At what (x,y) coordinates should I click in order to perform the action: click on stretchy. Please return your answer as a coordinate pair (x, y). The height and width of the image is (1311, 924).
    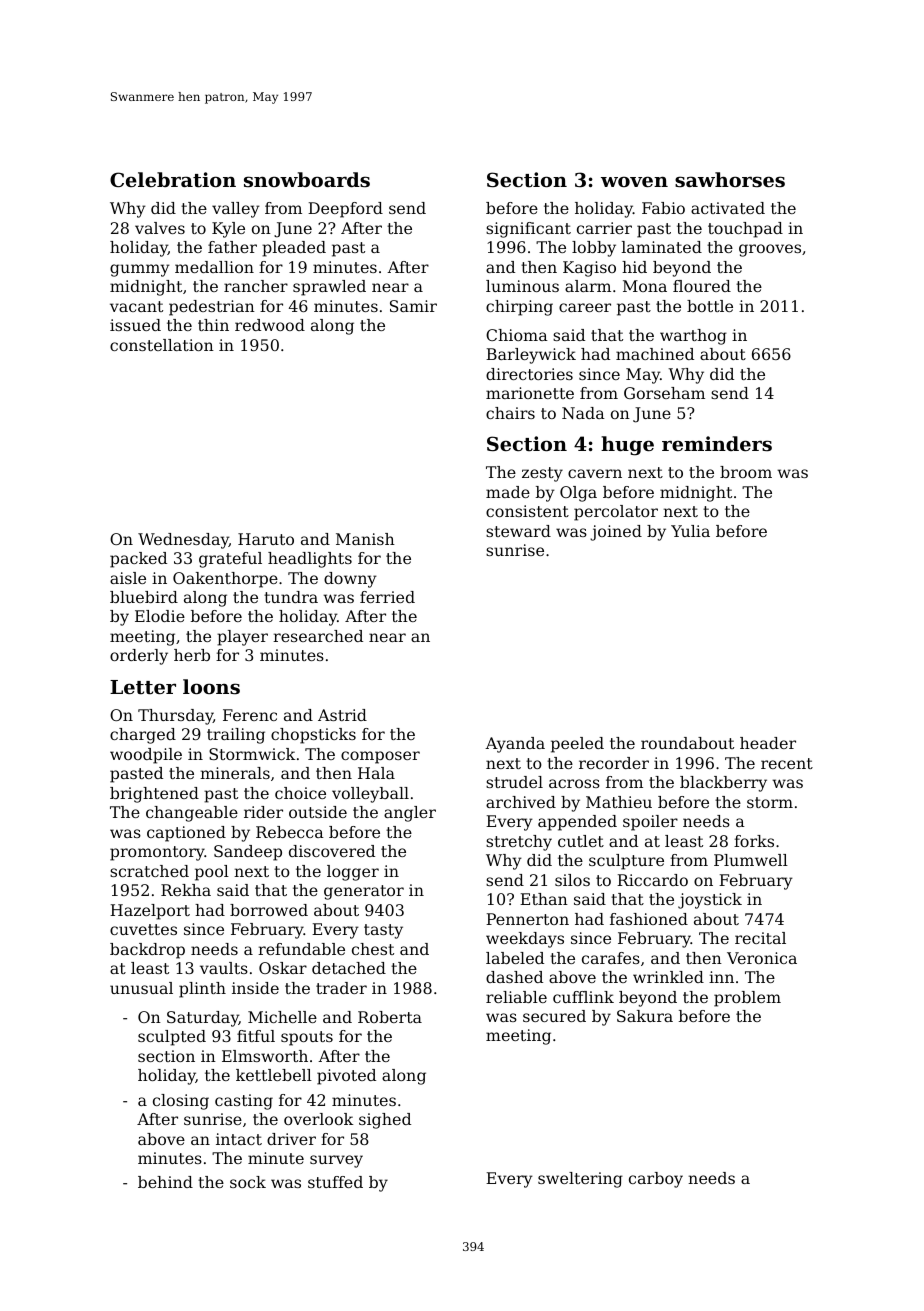
    Looking at the image, I should click on (519, 843).
